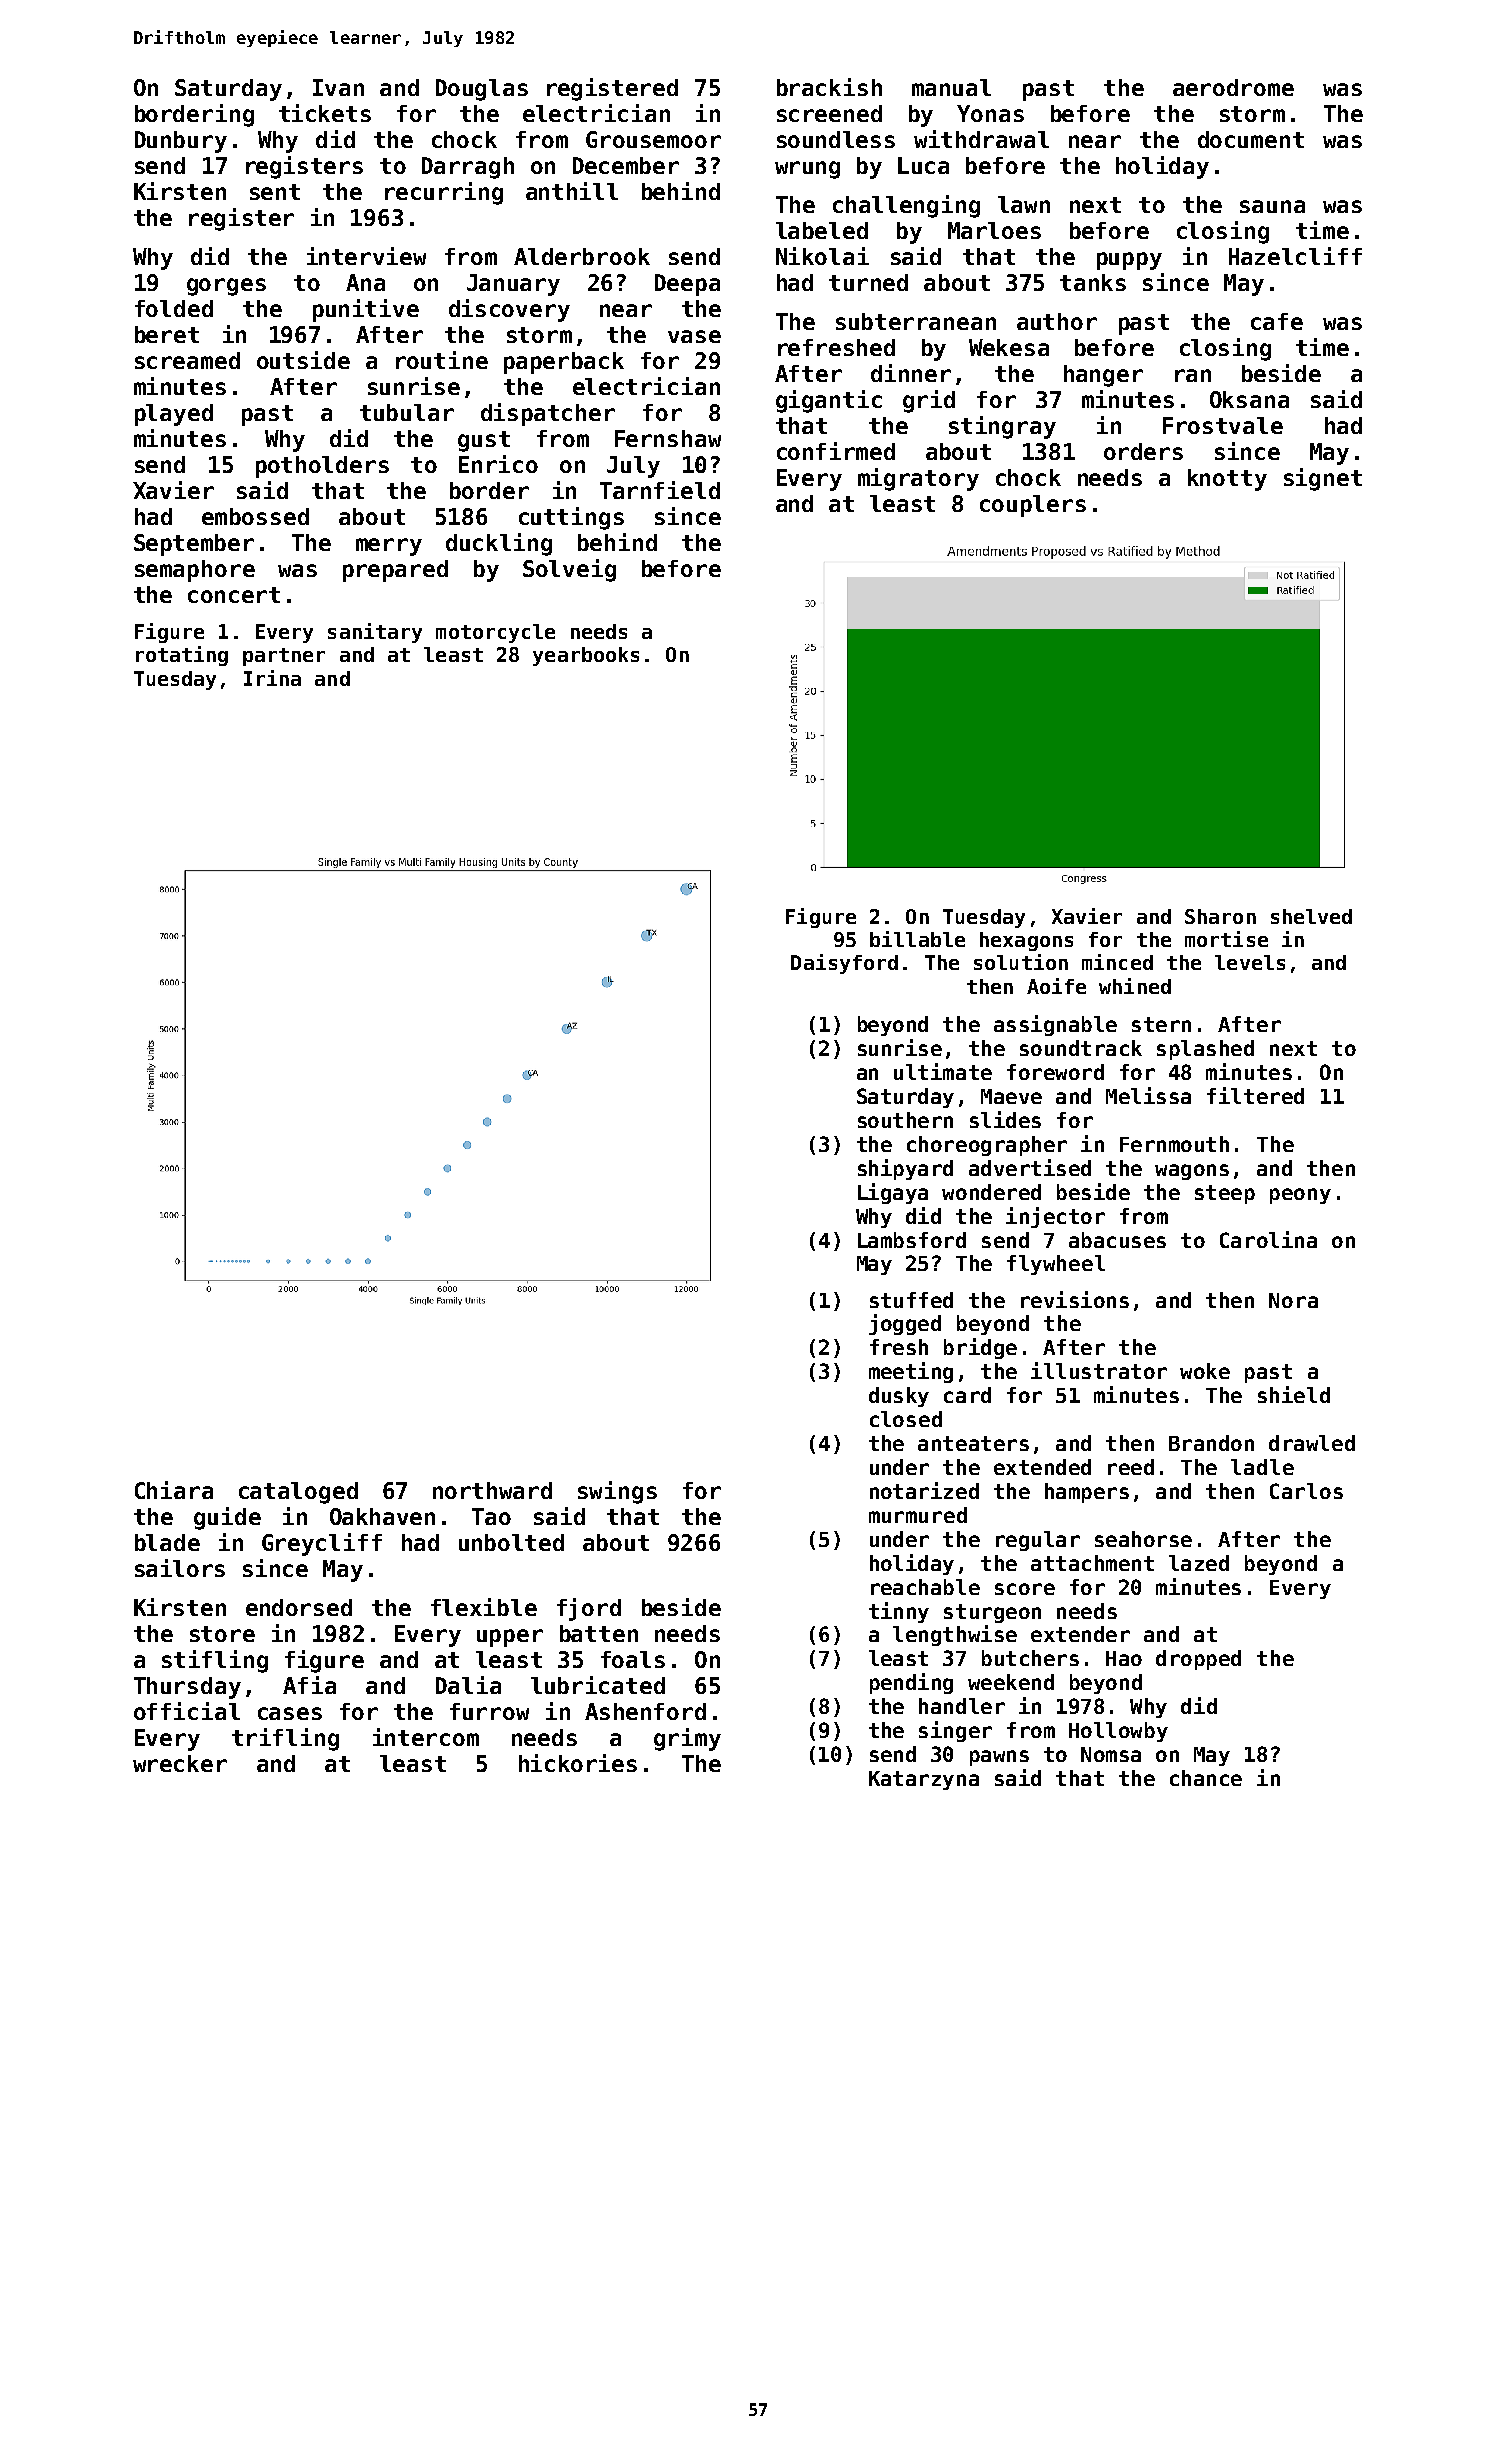  I want to click on yearbooks, so click(586, 656).
